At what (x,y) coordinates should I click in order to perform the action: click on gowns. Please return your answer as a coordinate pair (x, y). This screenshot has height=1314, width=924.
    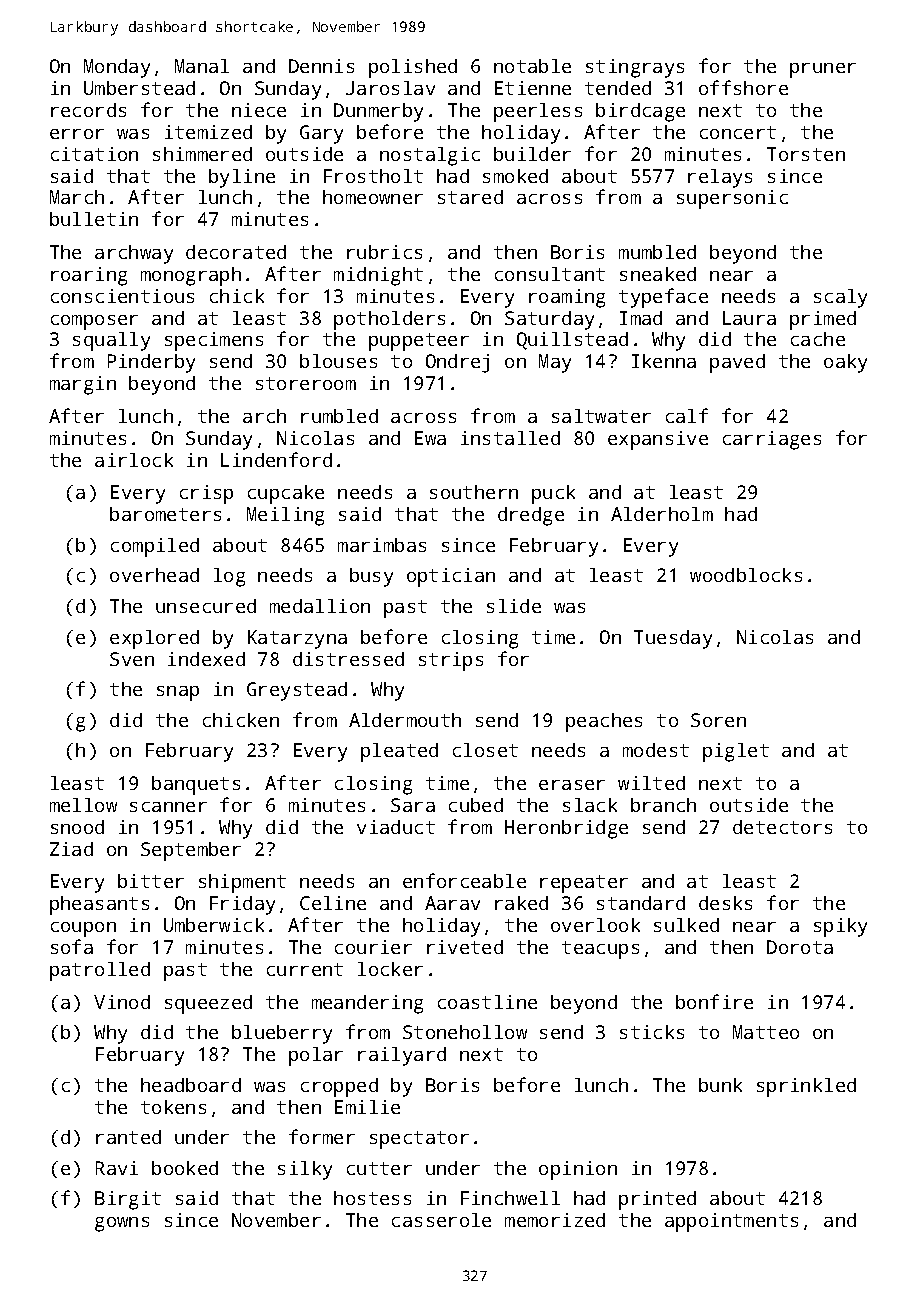
    Looking at the image, I should click on (122, 1224).
